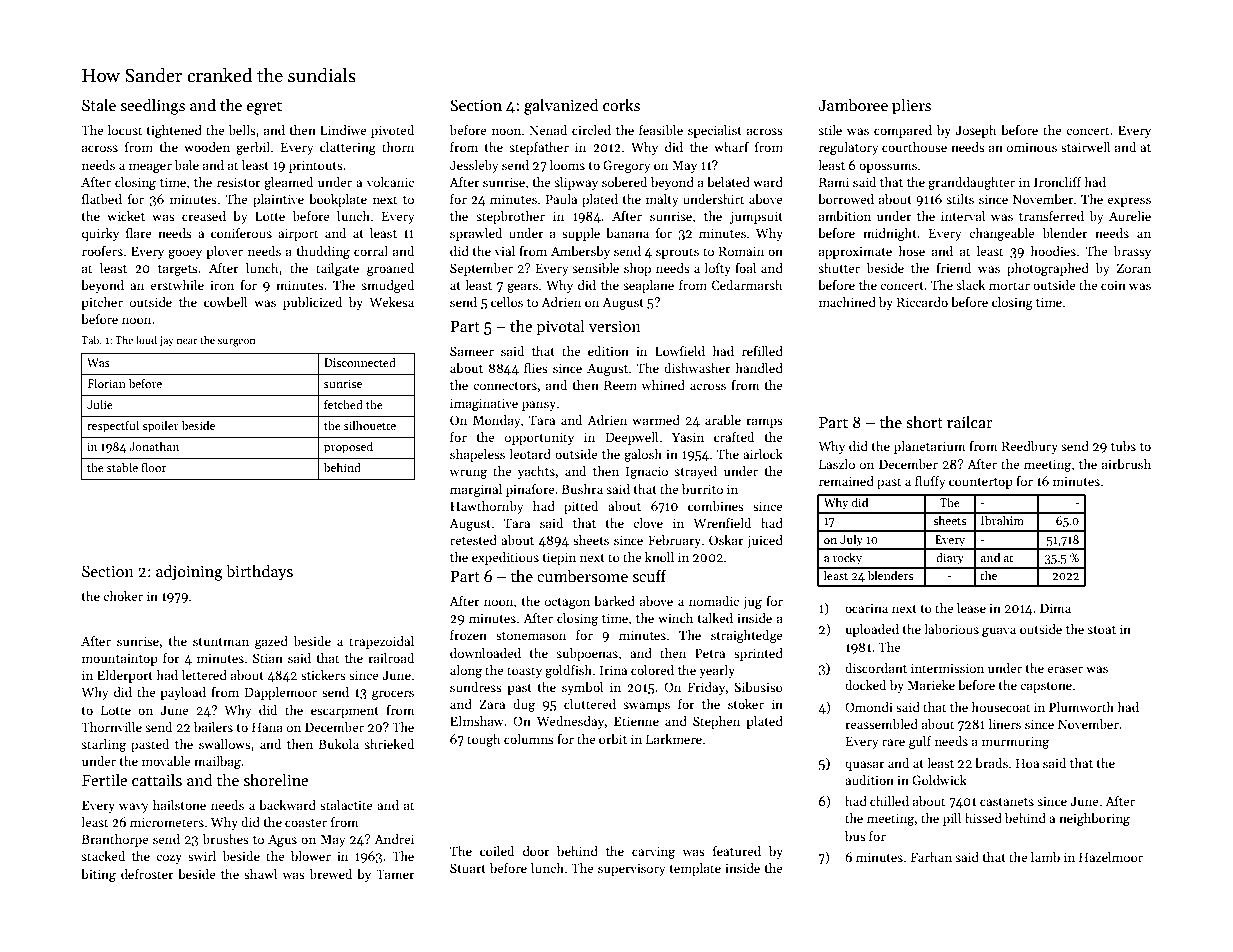 This screenshot has width=1233, height=952. What do you see at coordinates (1055, 608) in the screenshot?
I see `Dima` at bounding box center [1055, 608].
